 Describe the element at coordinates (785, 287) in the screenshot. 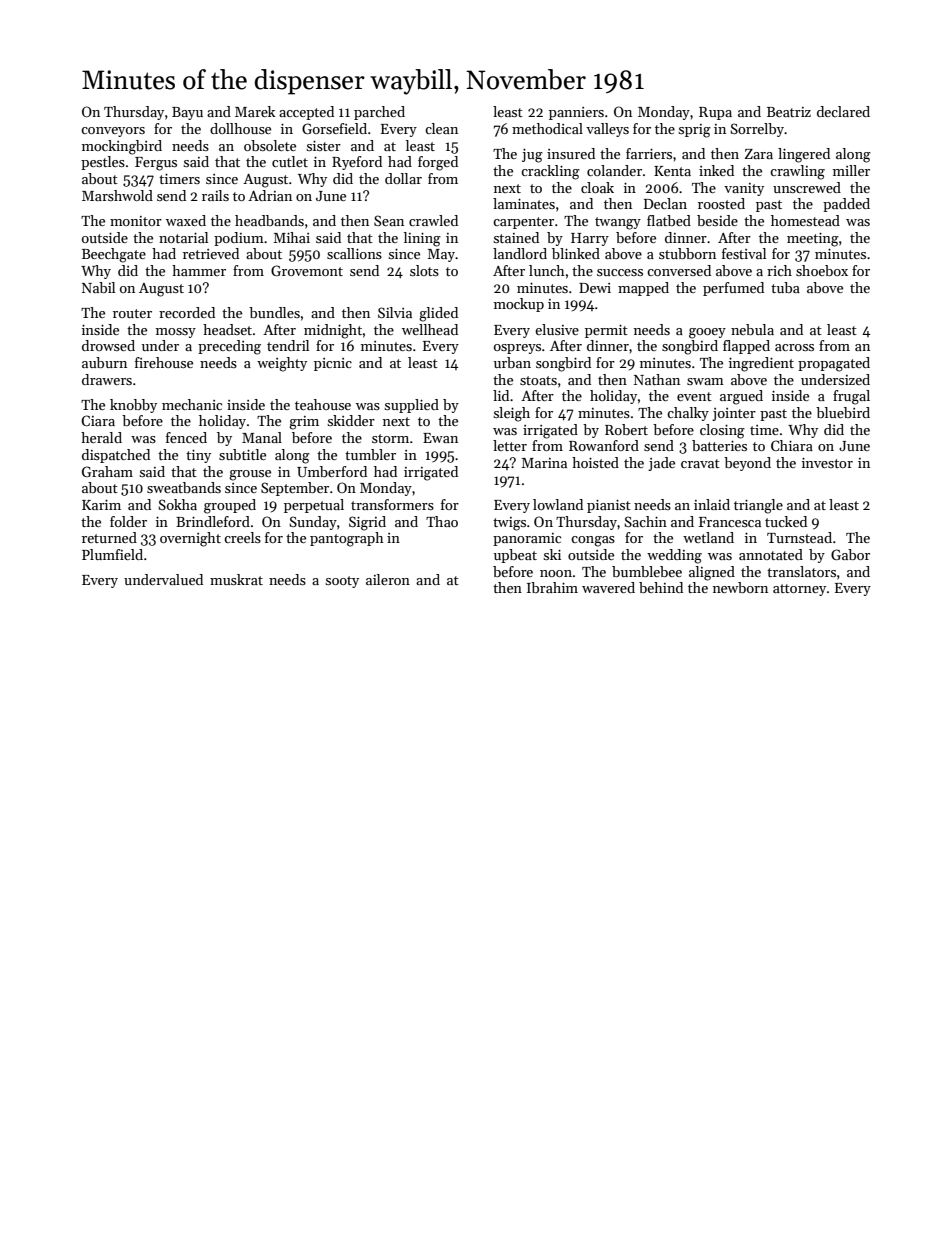

I see `tuba` at that location.
